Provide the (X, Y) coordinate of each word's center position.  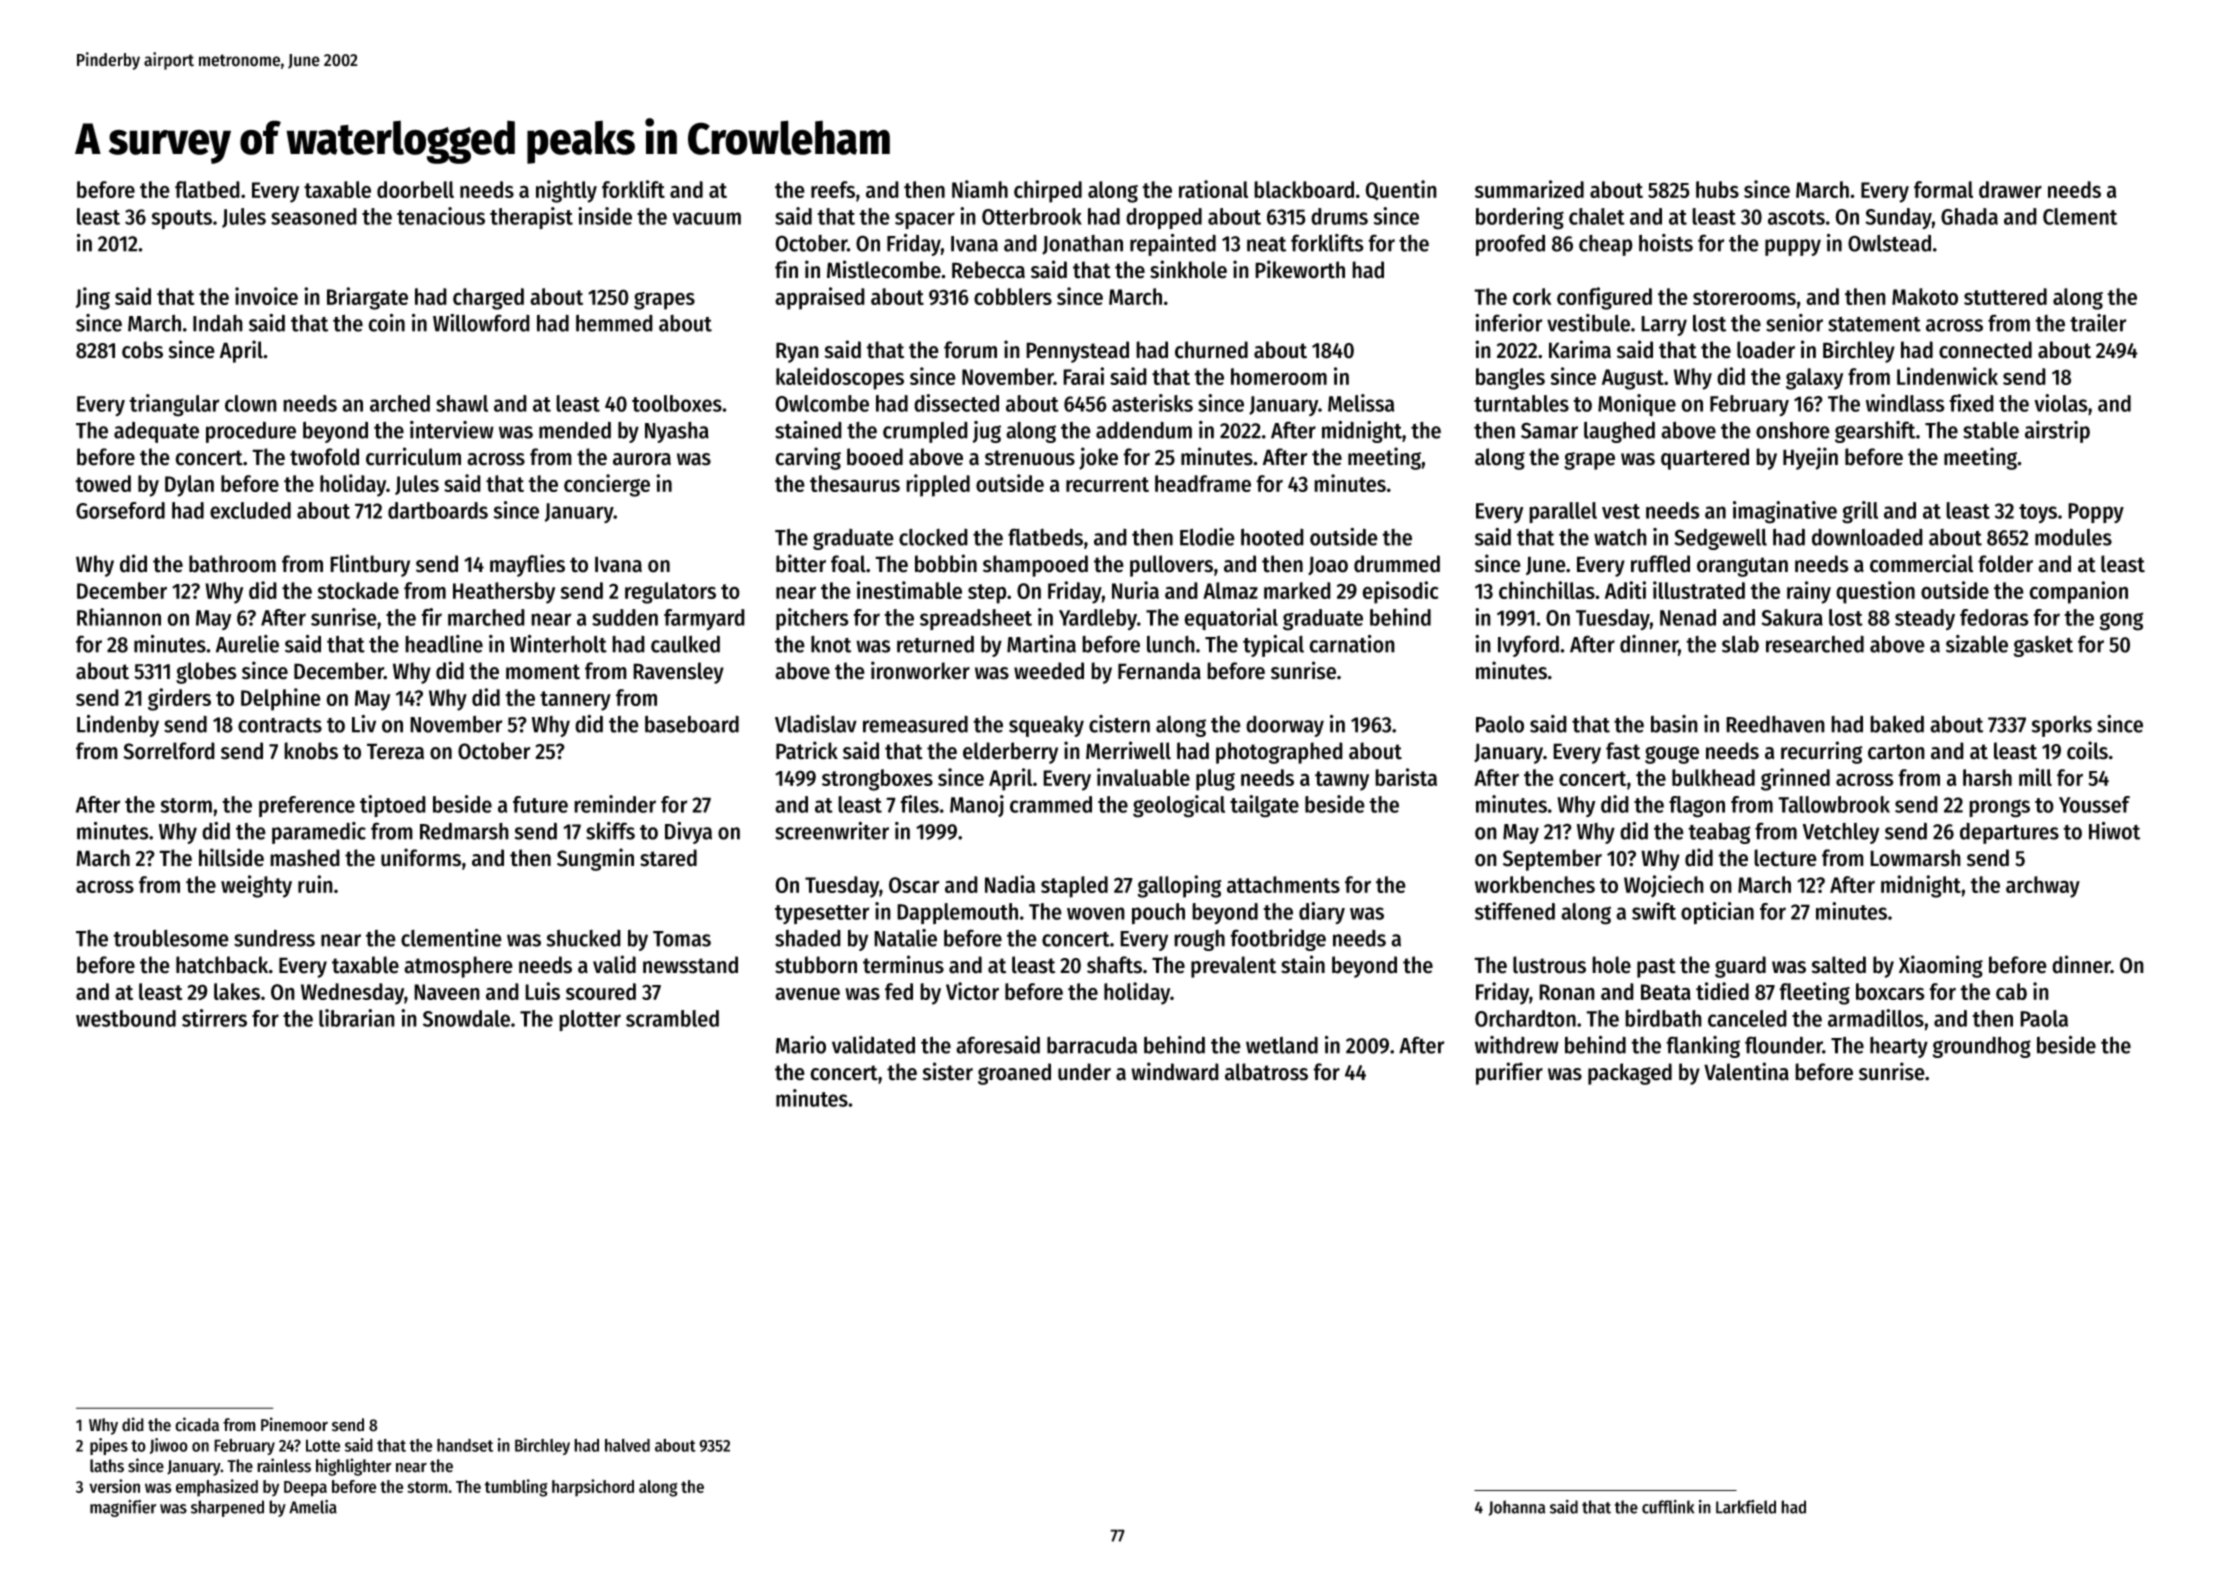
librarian (357, 1018)
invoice (266, 296)
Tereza (395, 751)
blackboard (1304, 189)
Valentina (1746, 1071)
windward (1175, 1071)
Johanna (1517, 1508)
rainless (284, 1465)
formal (1943, 189)
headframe (1203, 483)
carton (1896, 752)
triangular (174, 405)
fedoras (1994, 617)
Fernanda (1159, 671)
